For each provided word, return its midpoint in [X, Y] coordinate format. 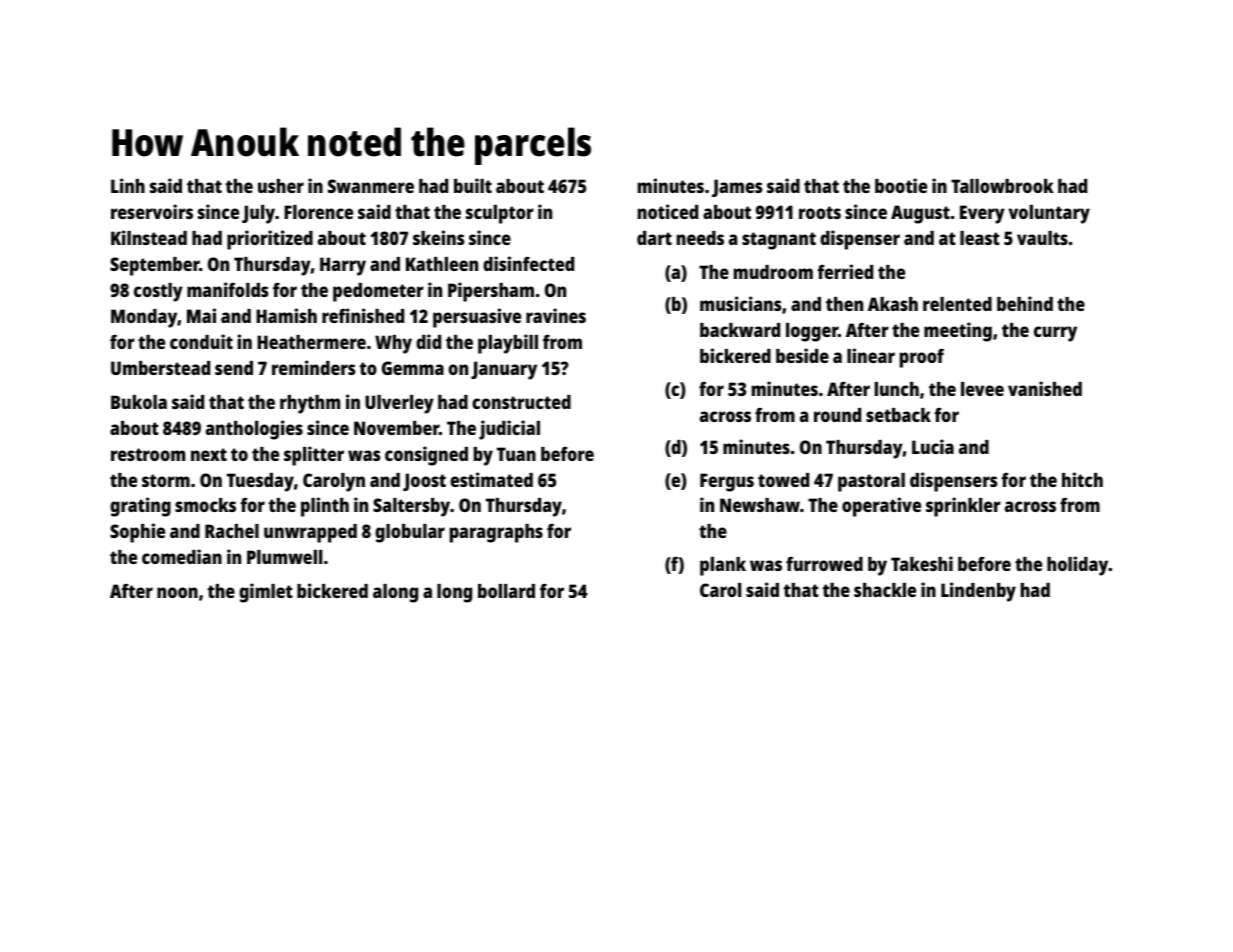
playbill [508, 344]
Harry [343, 266]
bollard [506, 591]
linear [871, 355]
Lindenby [978, 592]
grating [140, 507]
